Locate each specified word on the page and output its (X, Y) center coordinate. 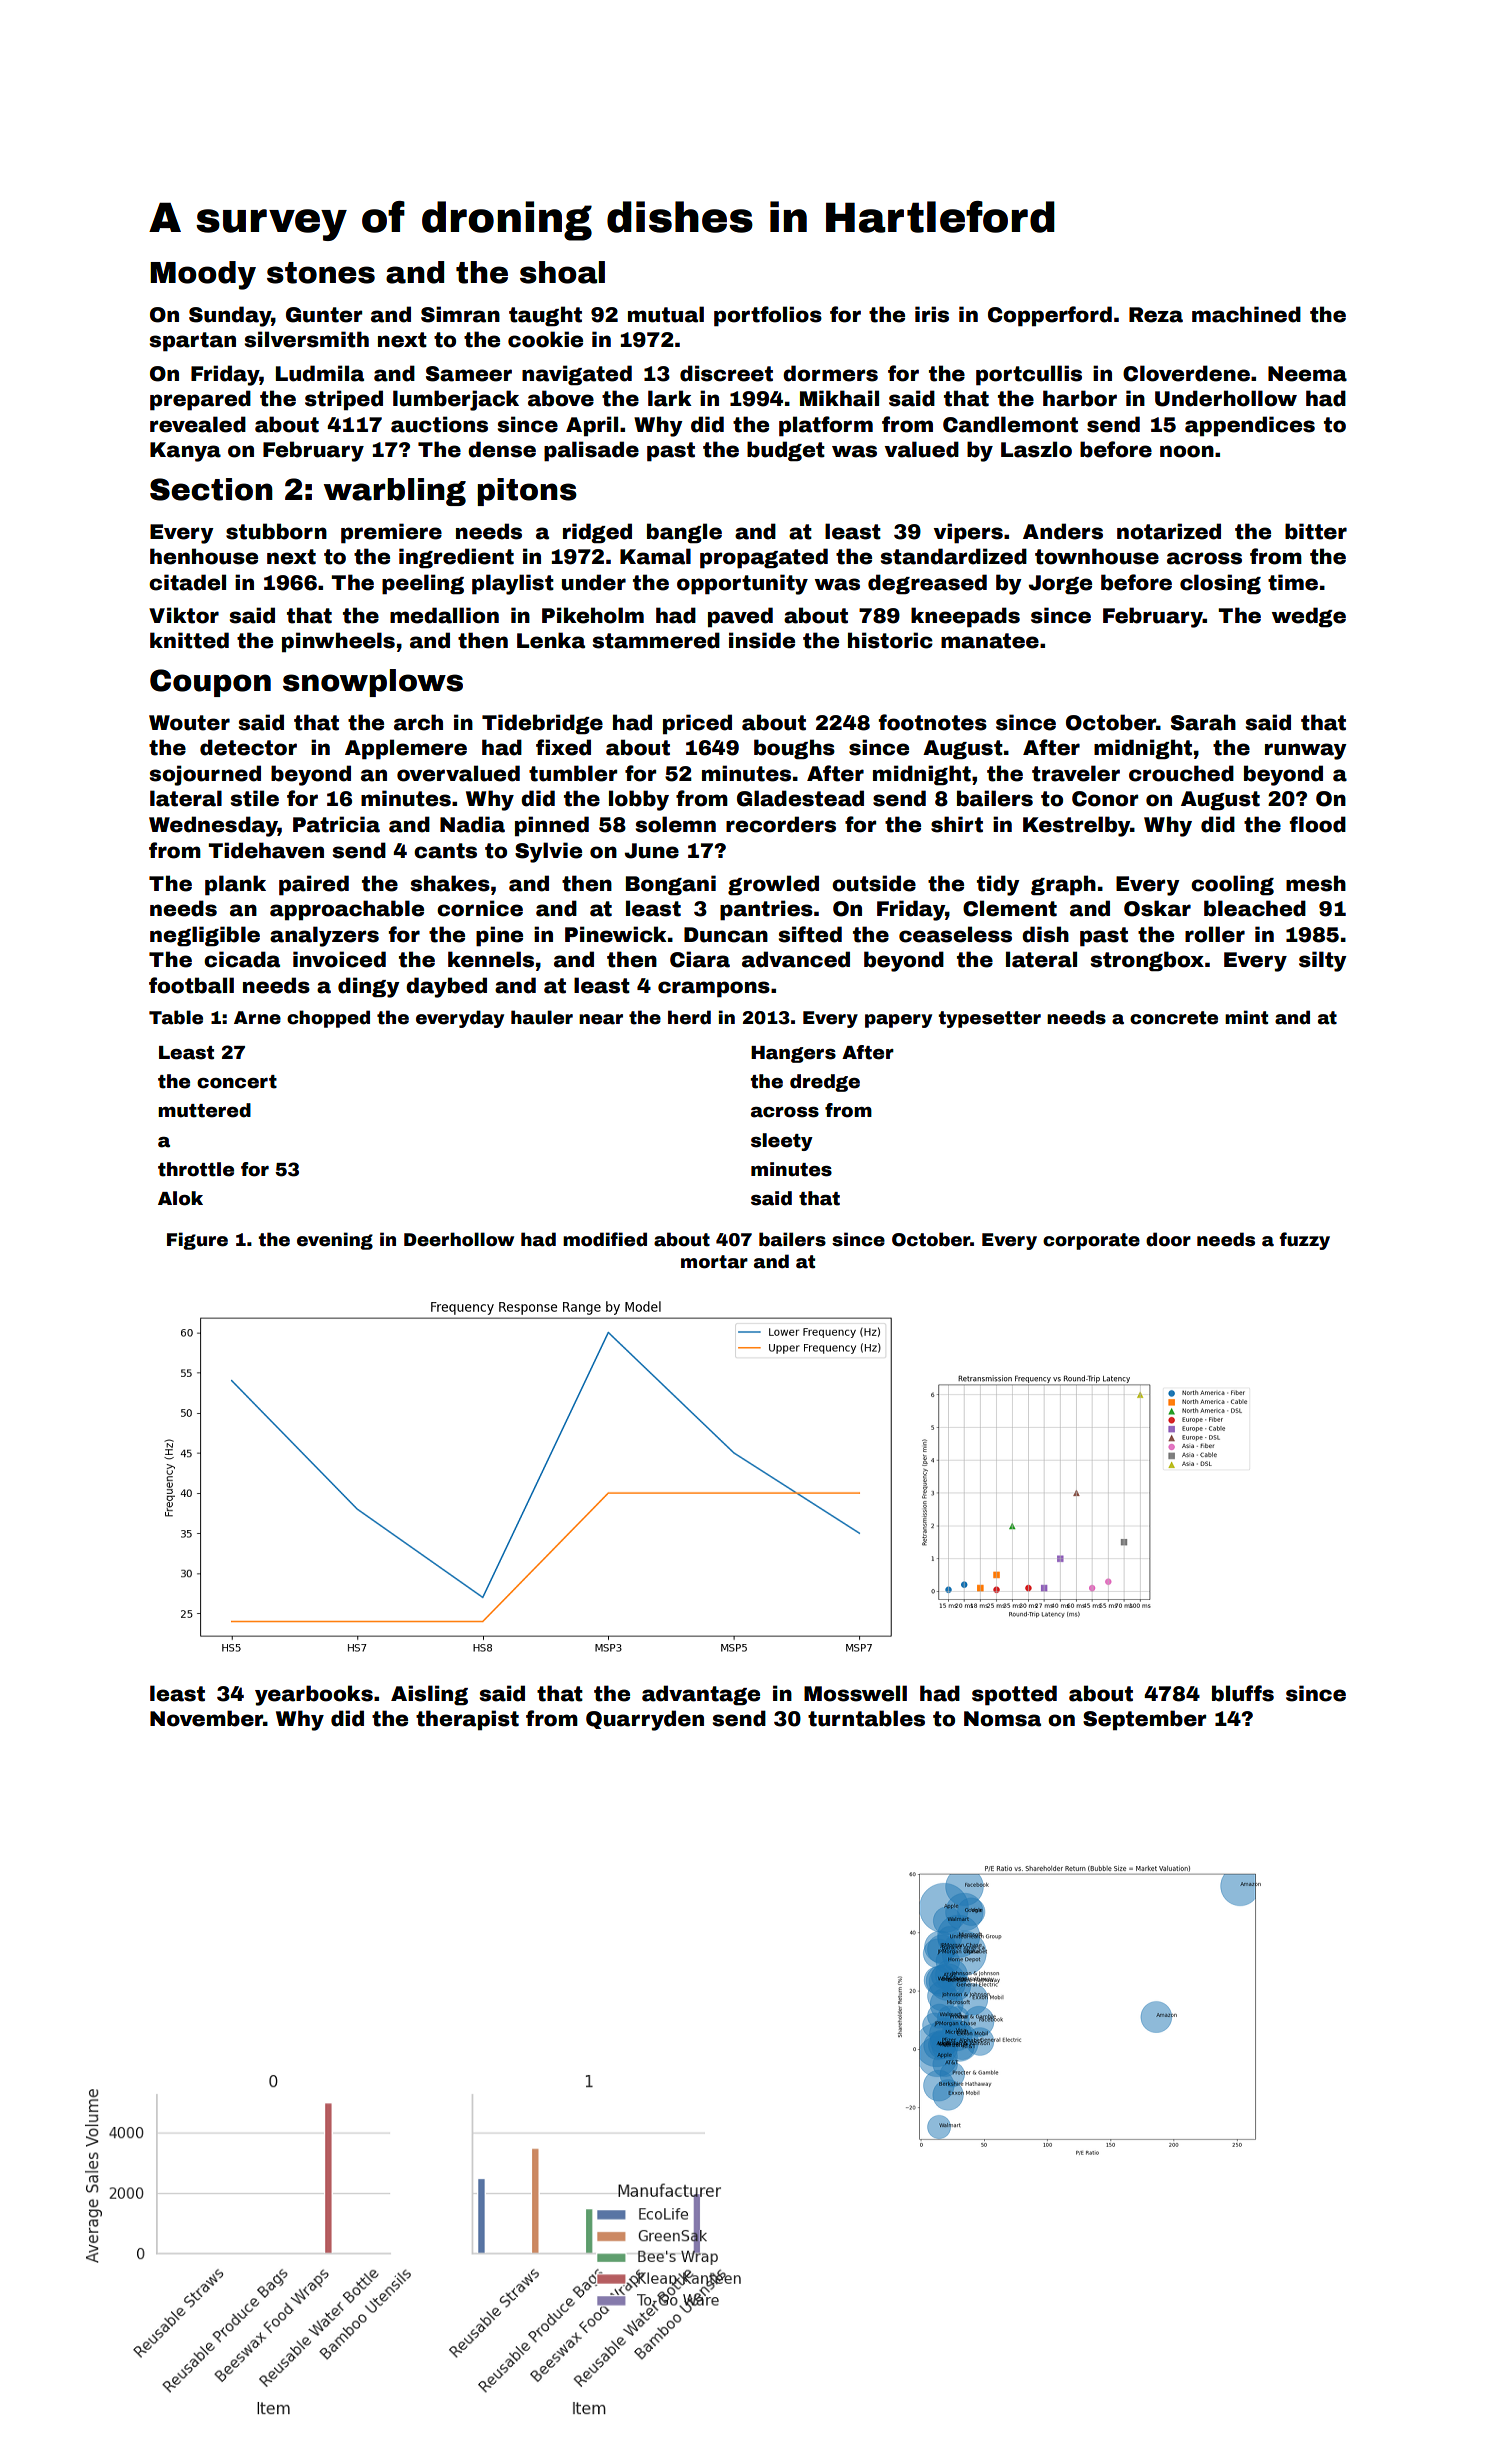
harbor (1080, 398)
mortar (714, 1262)
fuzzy (1304, 1241)
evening (335, 1241)
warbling (395, 492)
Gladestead (800, 798)
